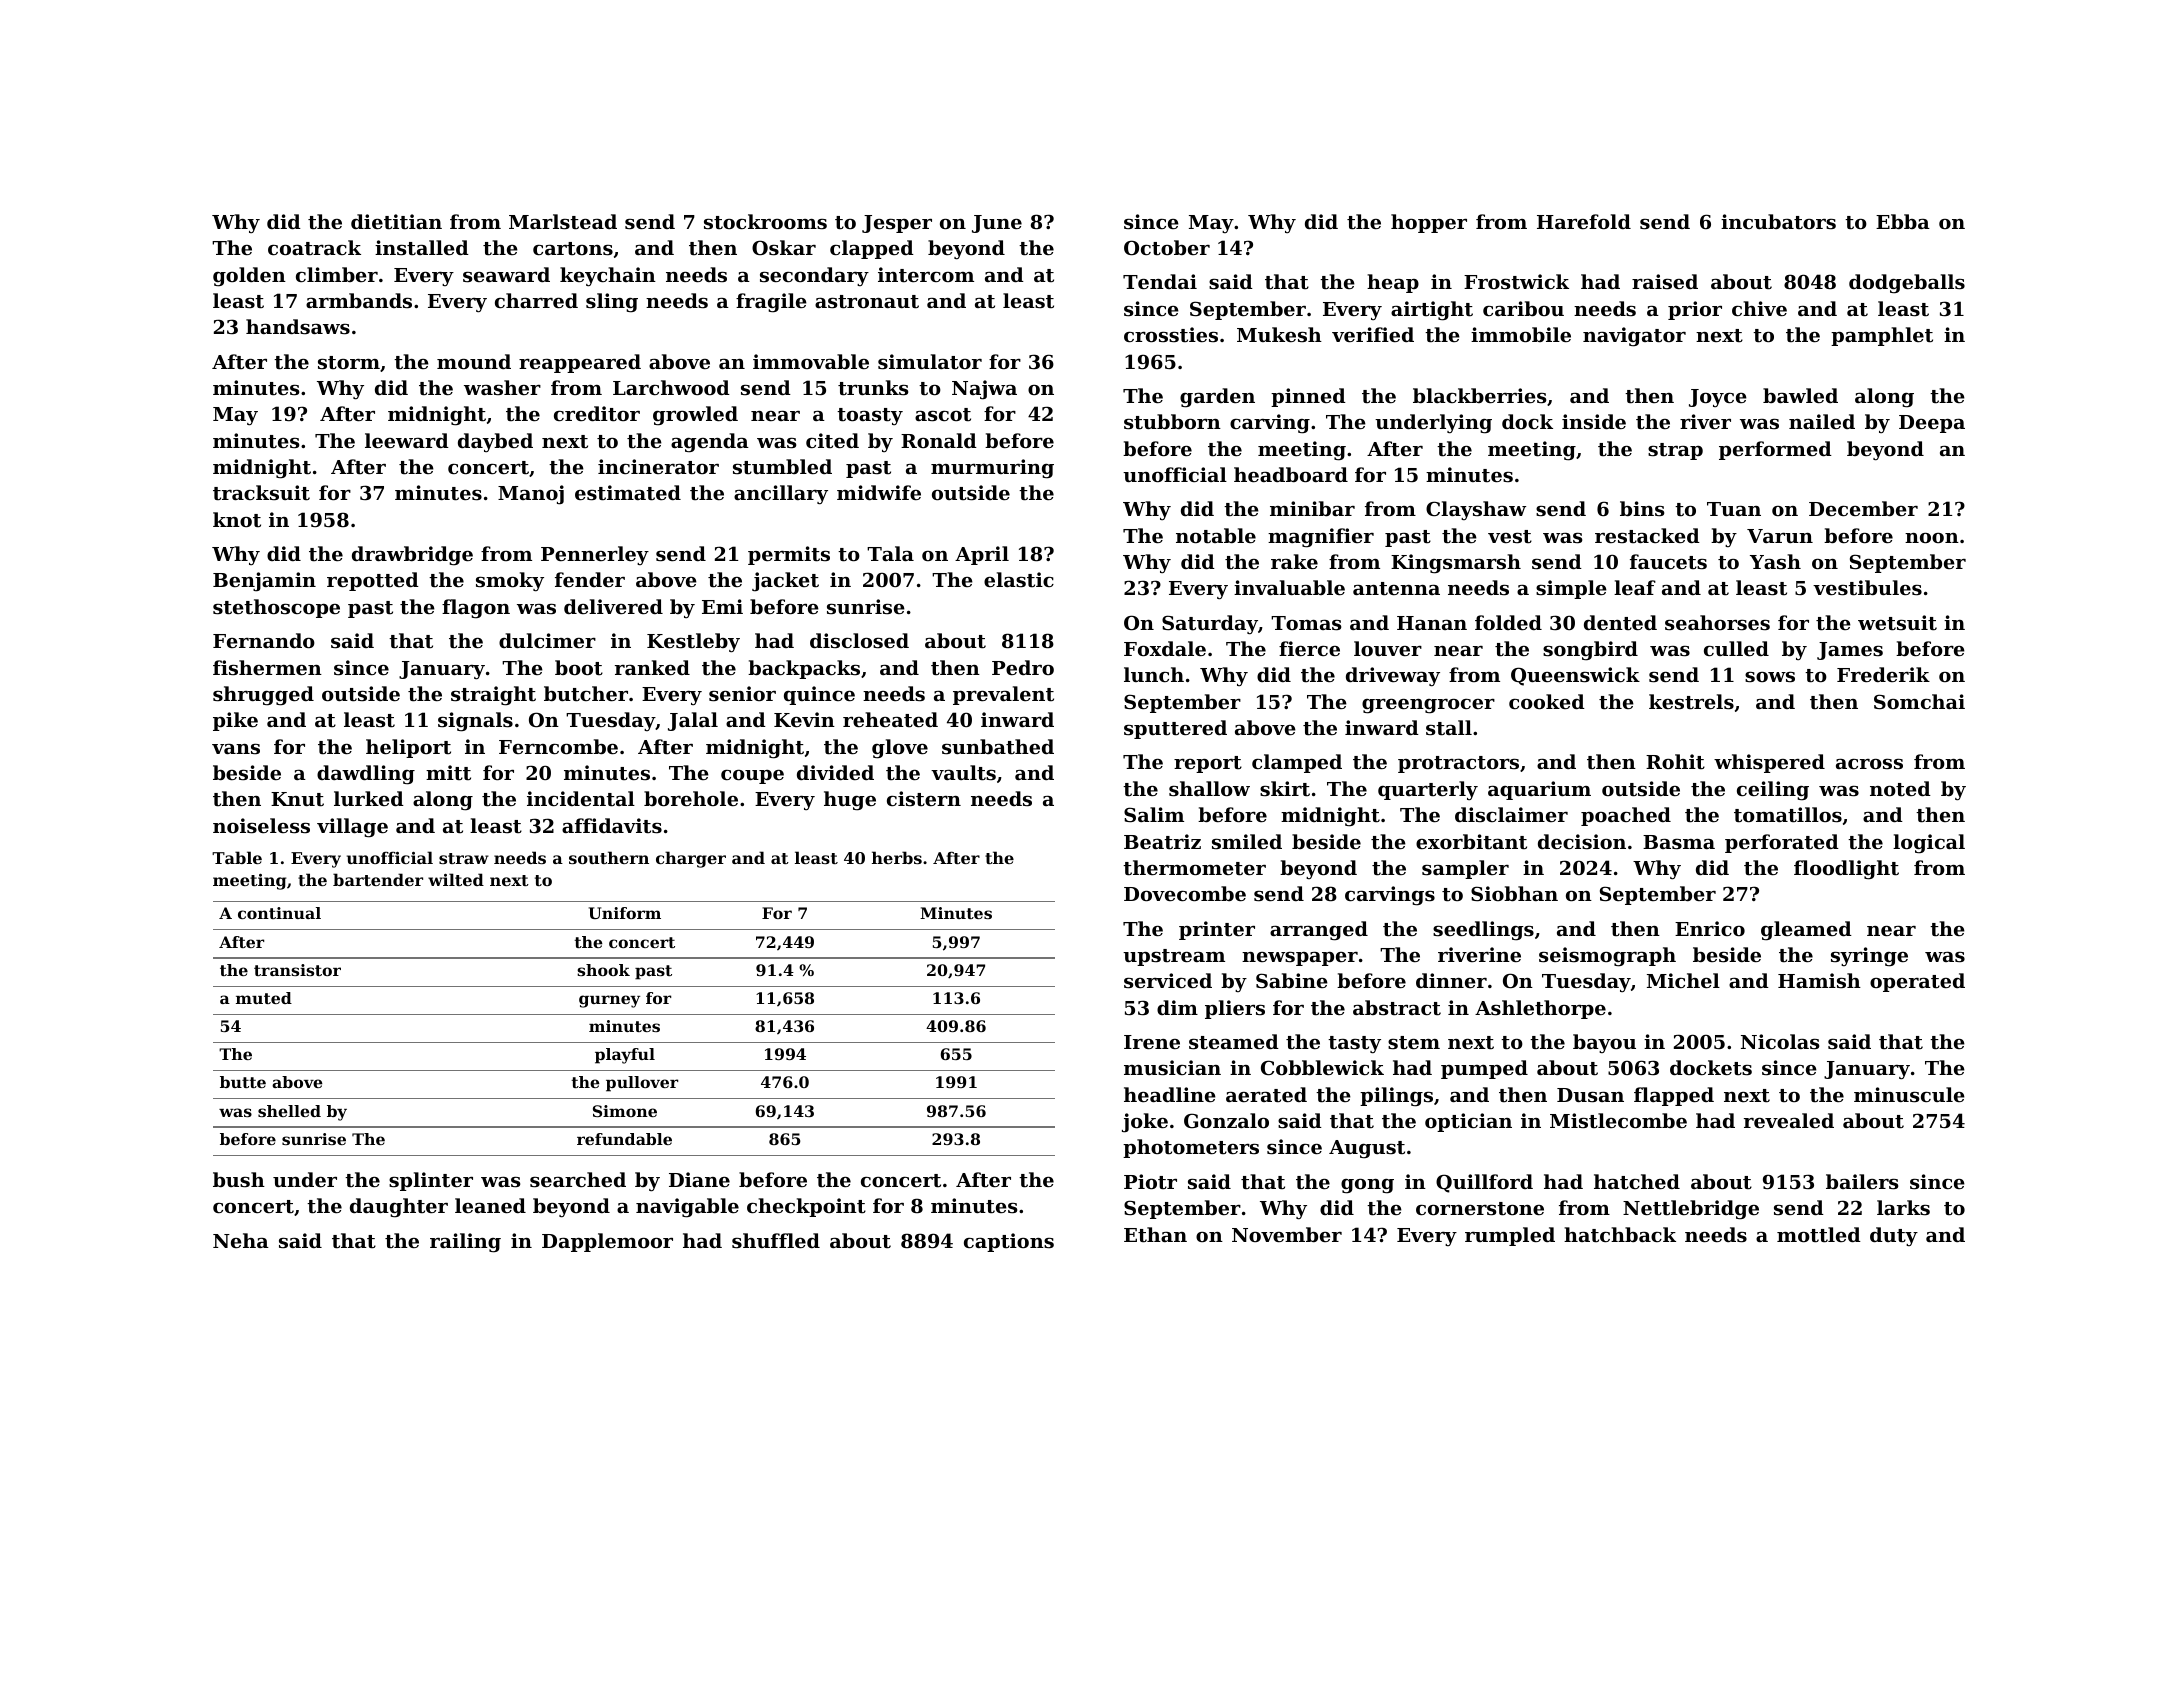 The image size is (2178, 1683). Describe the element at coordinates (1287, 1234) in the screenshot. I see `November` at that location.
